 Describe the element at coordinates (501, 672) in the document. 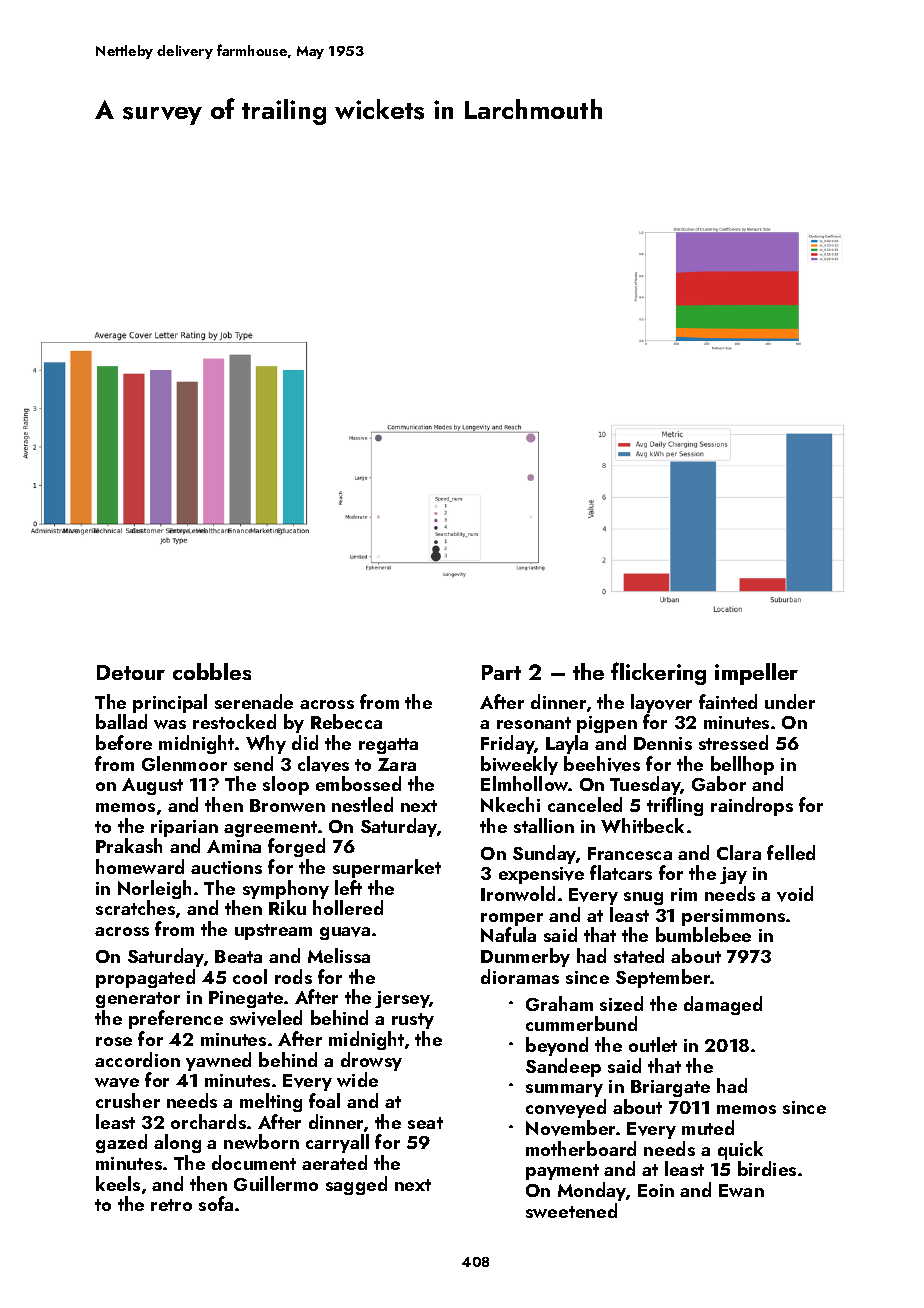

I see `Part` at that location.
